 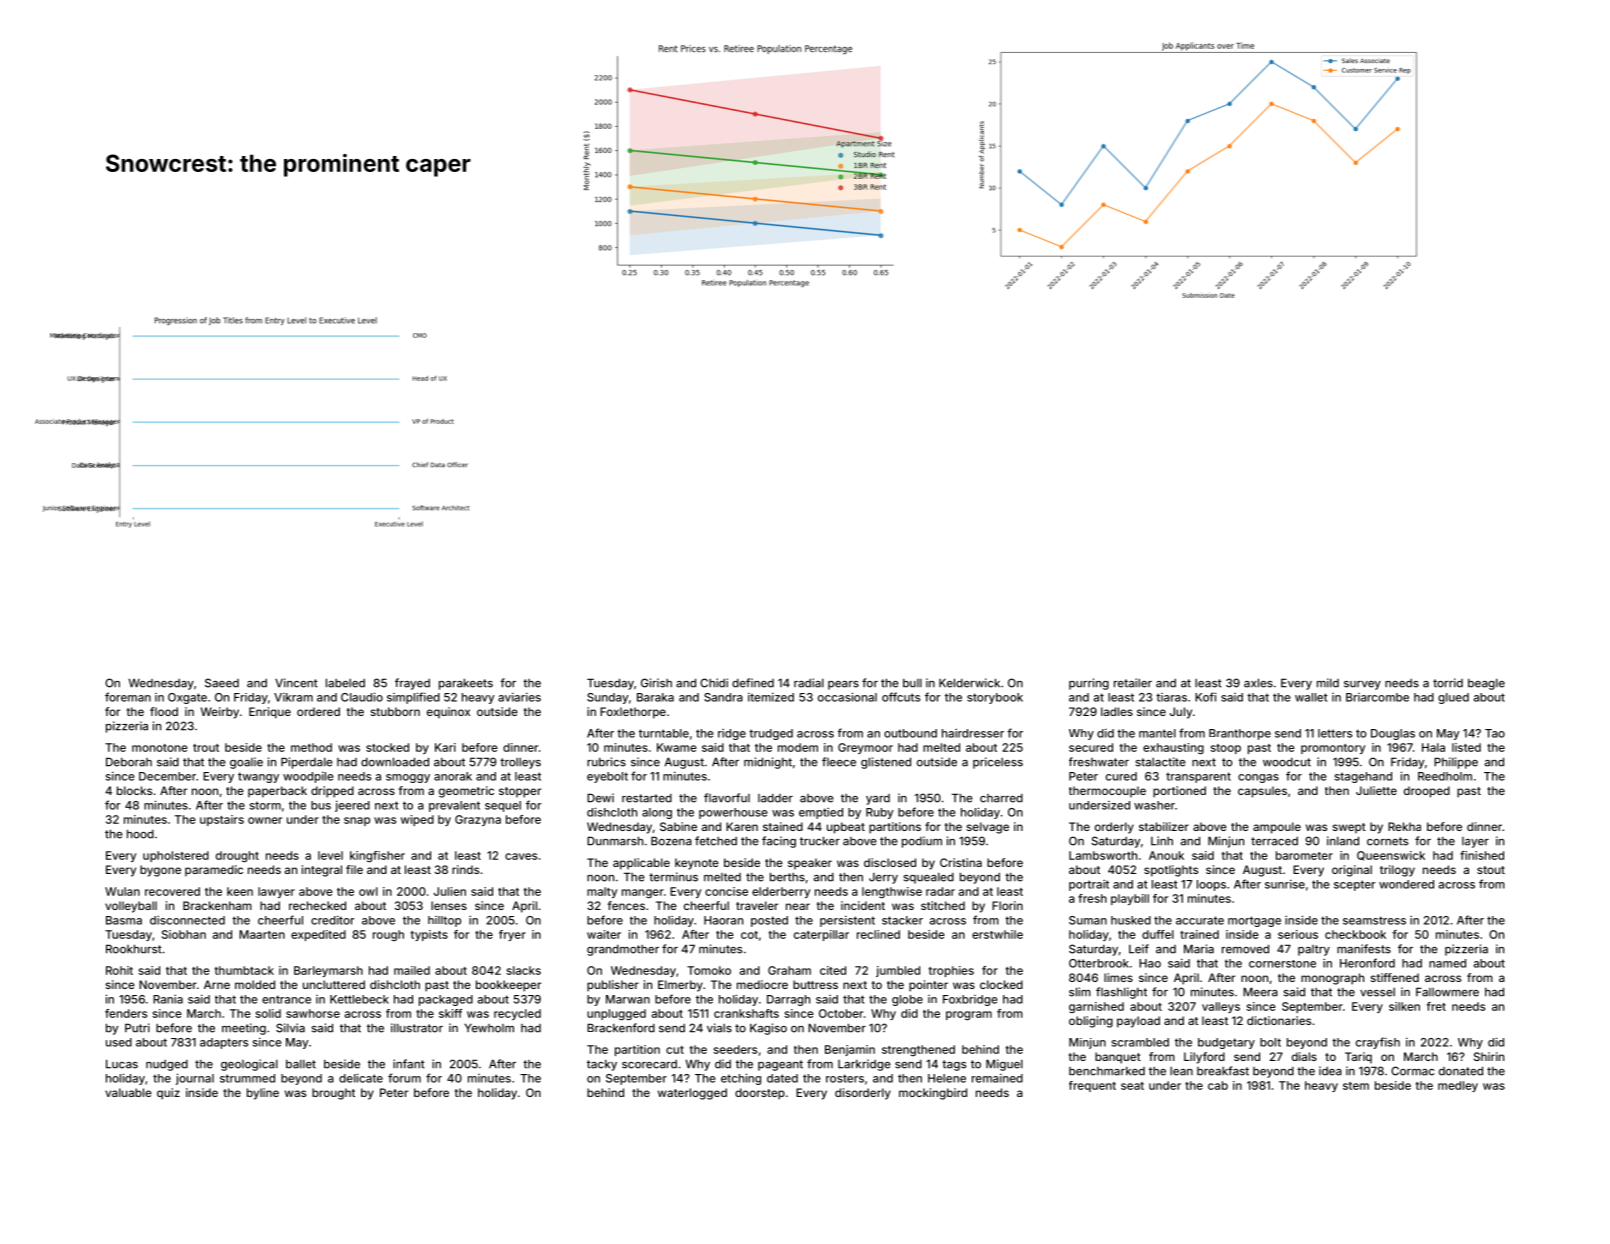 I want to click on sunrise, so click(x=1285, y=884).
